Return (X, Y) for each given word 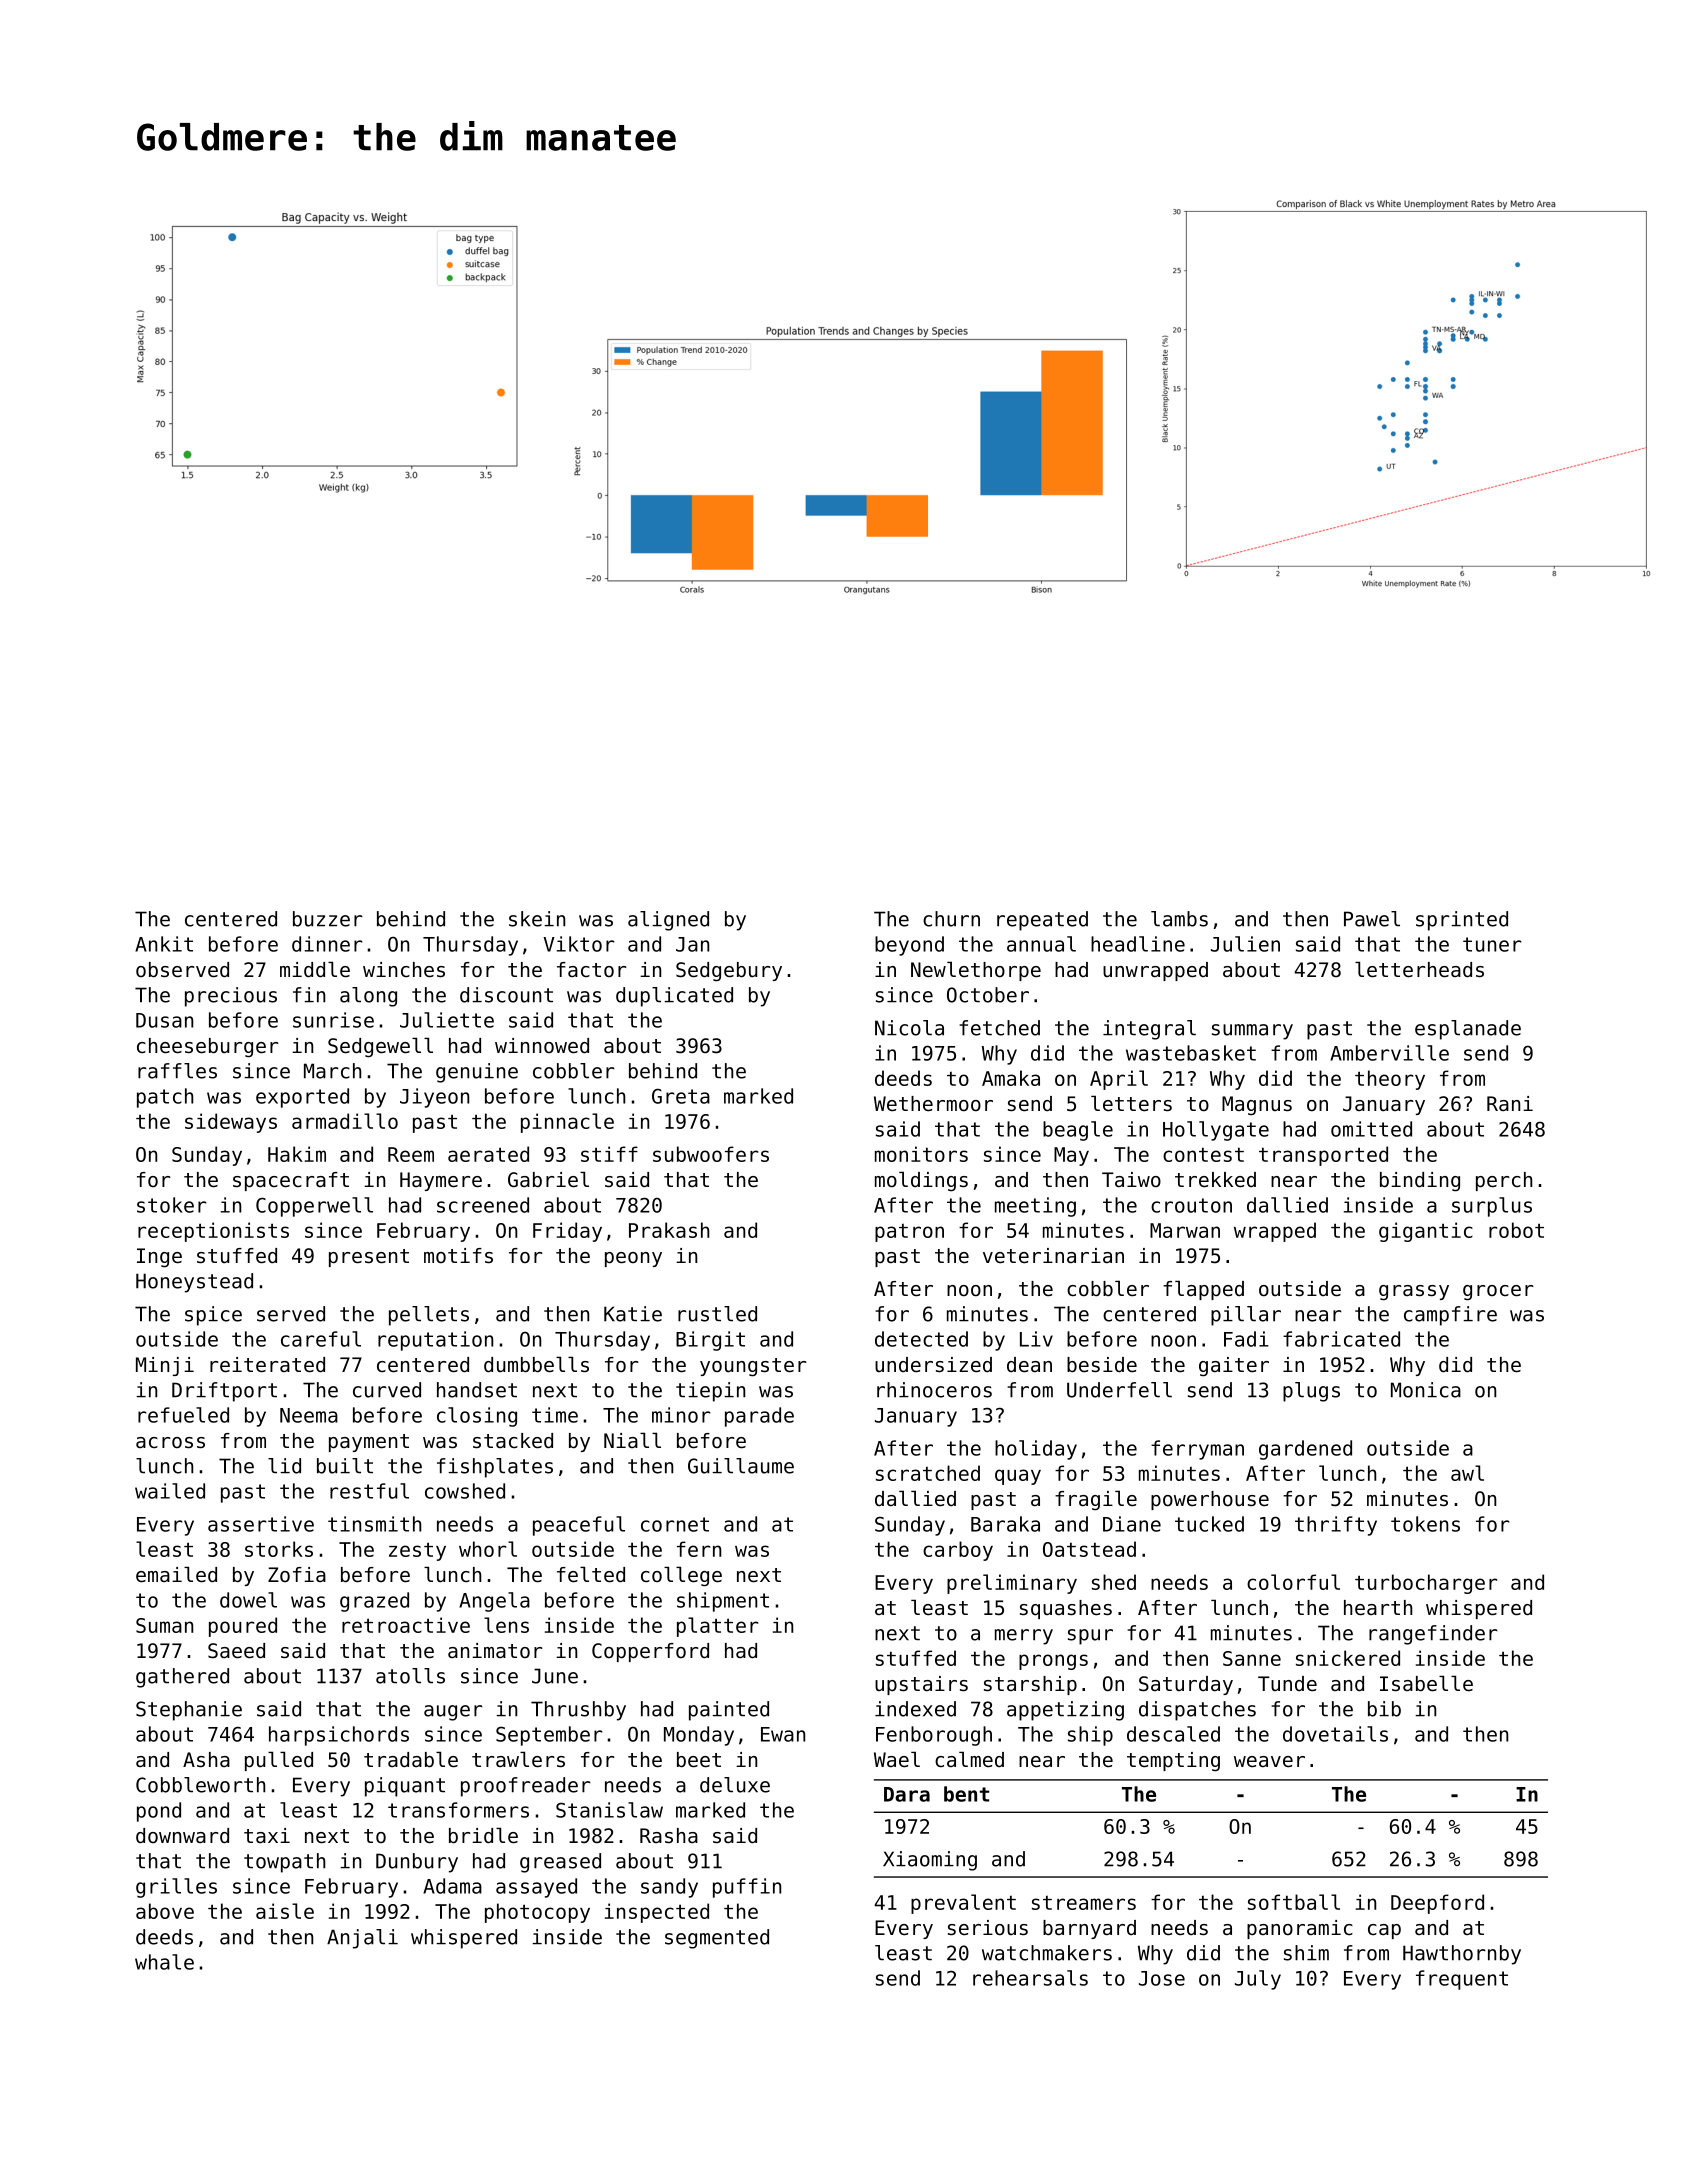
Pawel (1372, 919)
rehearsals (1030, 1978)
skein (537, 919)
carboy (958, 1551)
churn (951, 919)
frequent (1462, 1980)
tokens (1425, 1524)
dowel (248, 1600)
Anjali (362, 1939)
